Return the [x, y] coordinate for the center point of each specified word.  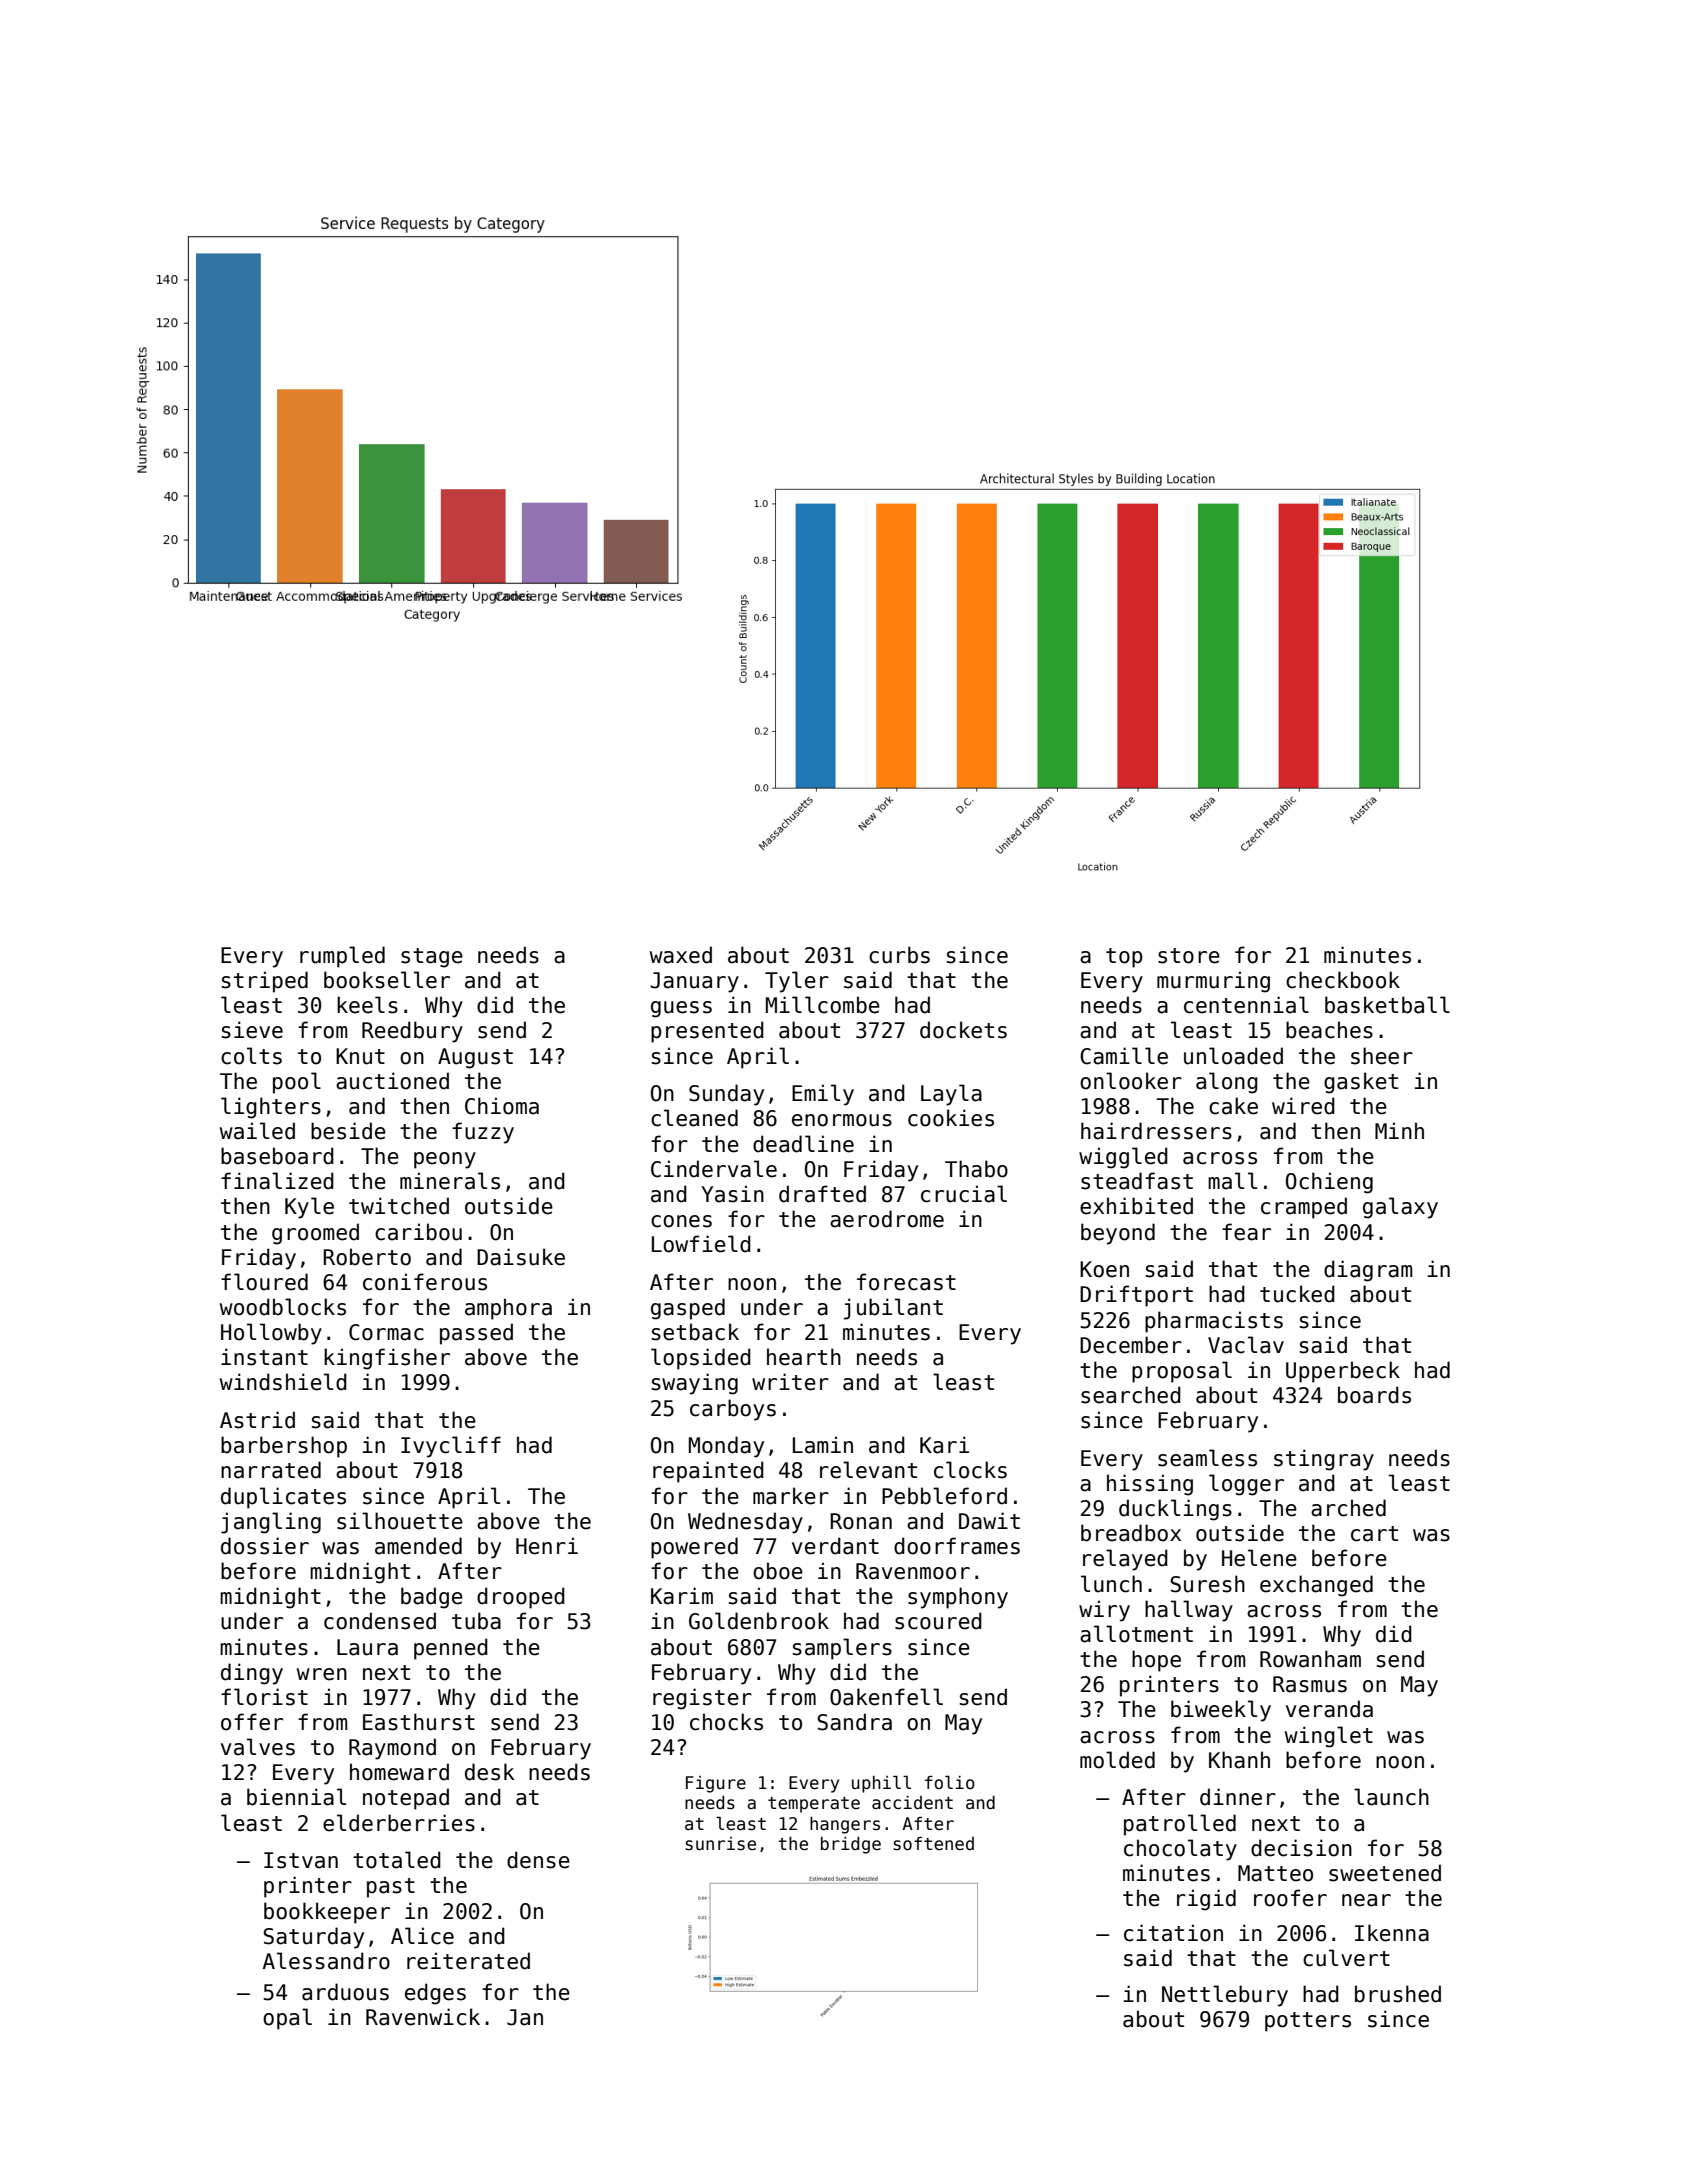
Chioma [502, 1106]
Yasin [732, 1194]
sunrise [721, 1844]
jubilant [893, 1309]
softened [934, 1844]
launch [1391, 1797]
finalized [277, 1181]
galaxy [1400, 1208]
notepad [406, 1799]
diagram [1368, 1271]
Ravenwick [423, 2017]
